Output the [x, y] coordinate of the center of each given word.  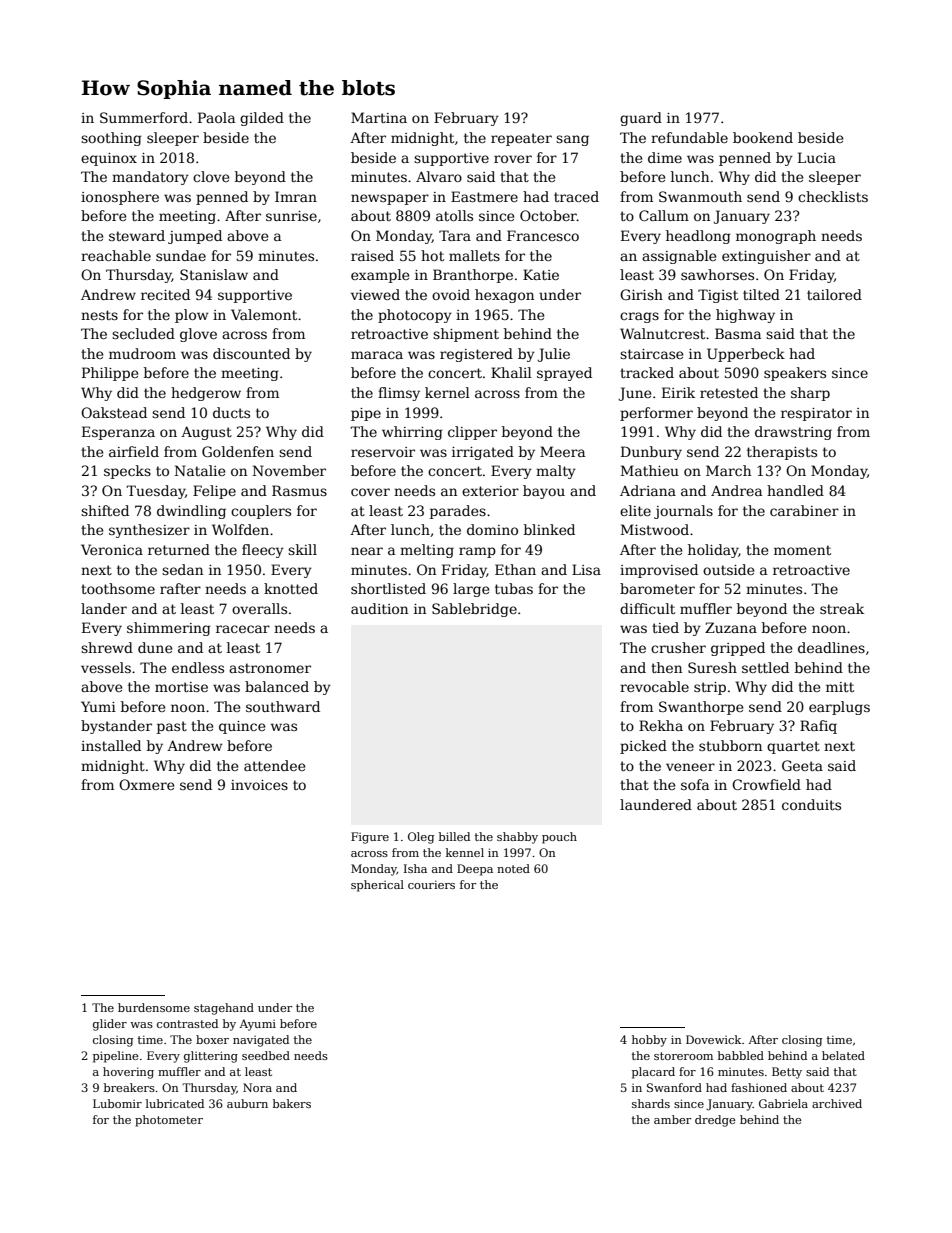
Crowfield [766, 784]
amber [672, 1119]
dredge [715, 1121]
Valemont [264, 314]
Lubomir [117, 1103]
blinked [549, 529]
